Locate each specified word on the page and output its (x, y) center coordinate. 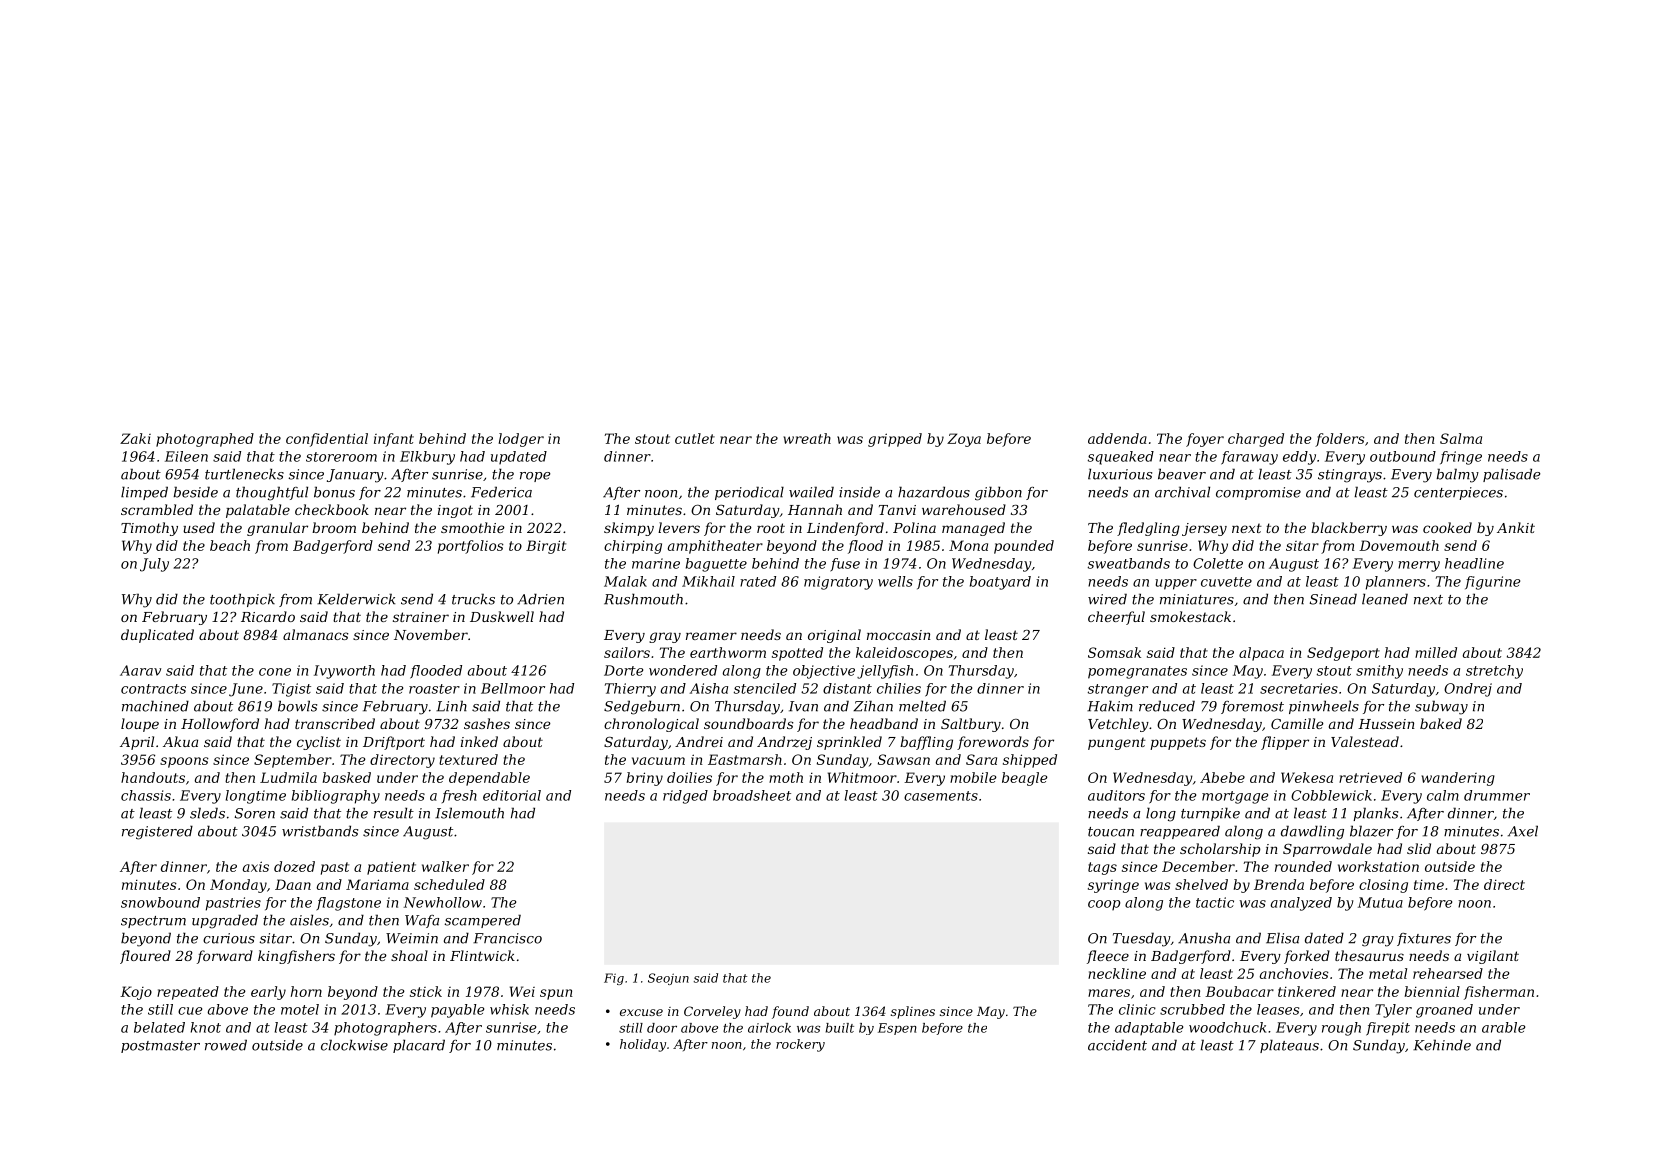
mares (1109, 993)
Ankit (1516, 527)
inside (859, 492)
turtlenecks (244, 474)
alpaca (1261, 654)
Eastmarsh (745, 759)
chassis (146, 795)
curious (229, 938)
